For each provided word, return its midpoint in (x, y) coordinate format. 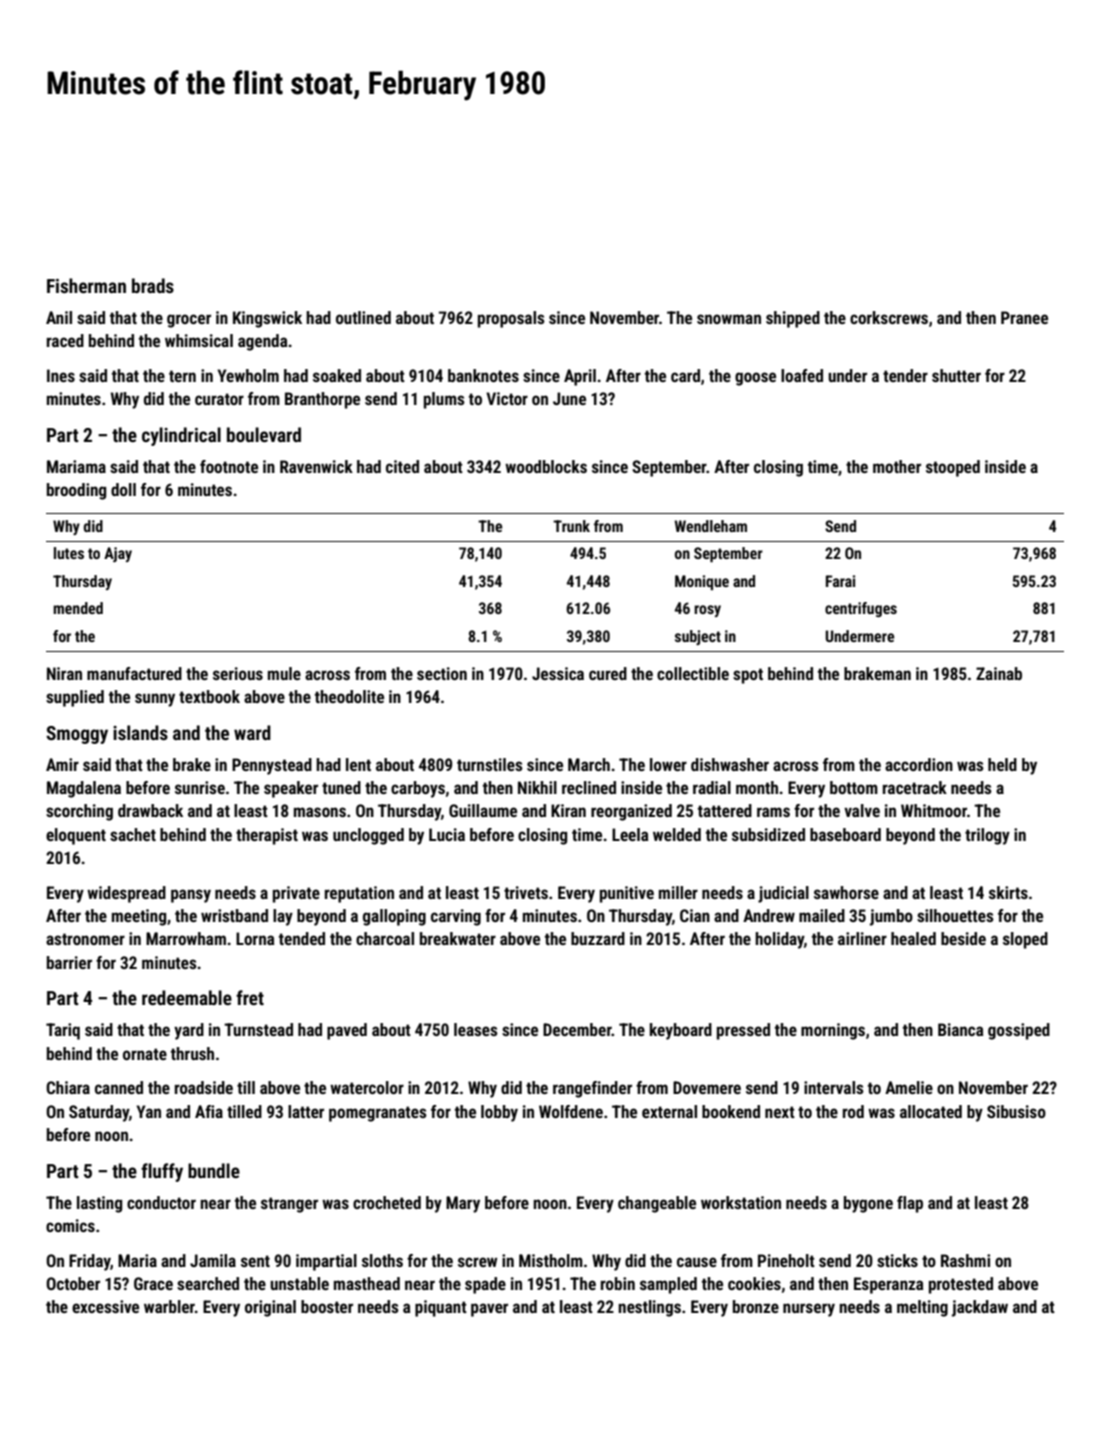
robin (618, 1283)
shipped (793, 319)
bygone (868, 1204)
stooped (953, 468)
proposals (511, 319)
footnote (229, 466)
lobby (499, 1113)
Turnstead (258, 1029)
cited (402, 466)
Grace (153, 1283)
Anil (59, 317)
